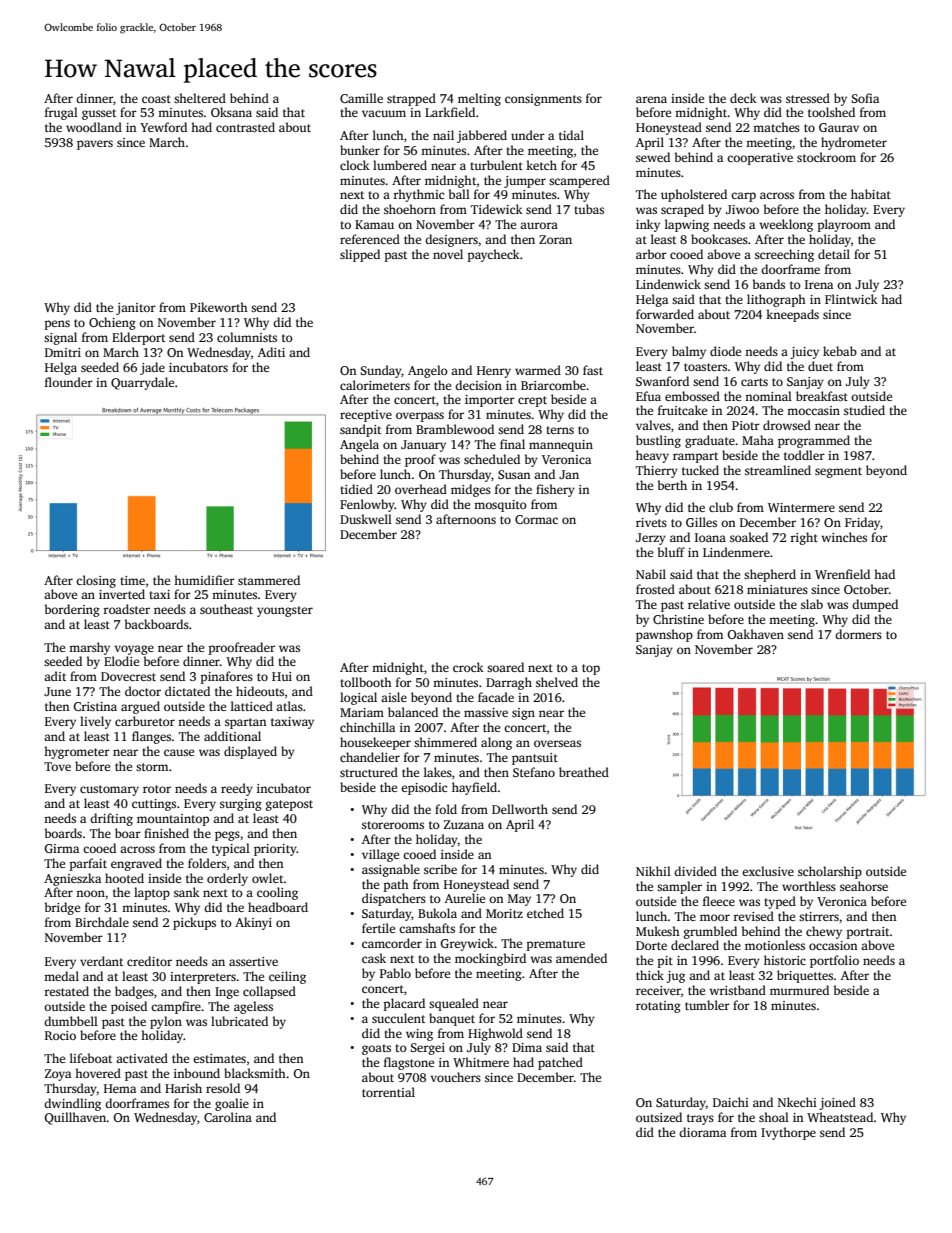 This image has height=1233, width=952. Describe the element at coordinates (101, 961) in the image. I see `verdant` at that location.
